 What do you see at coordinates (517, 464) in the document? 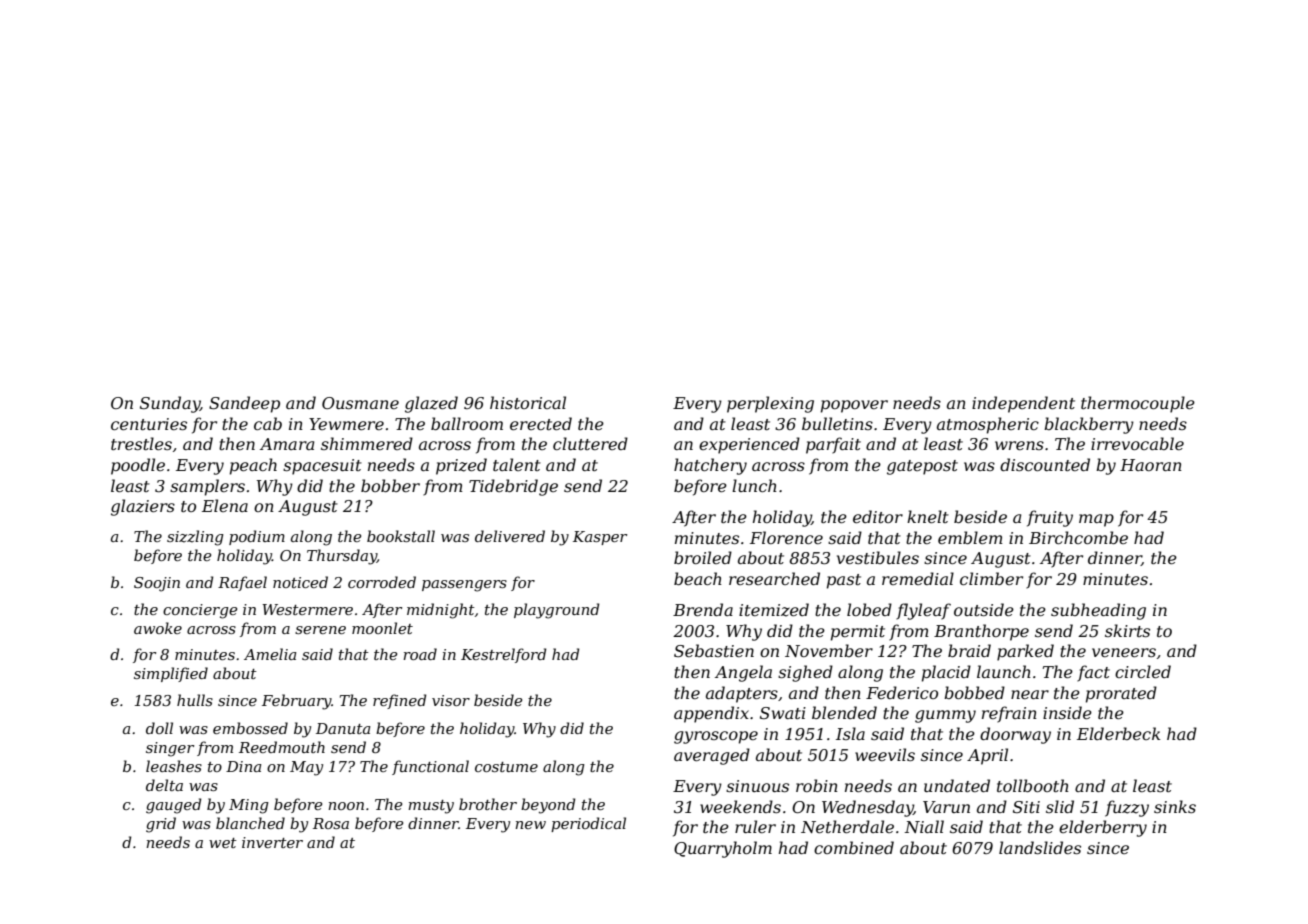
I see `talent` at bounding box center [517, 464].
